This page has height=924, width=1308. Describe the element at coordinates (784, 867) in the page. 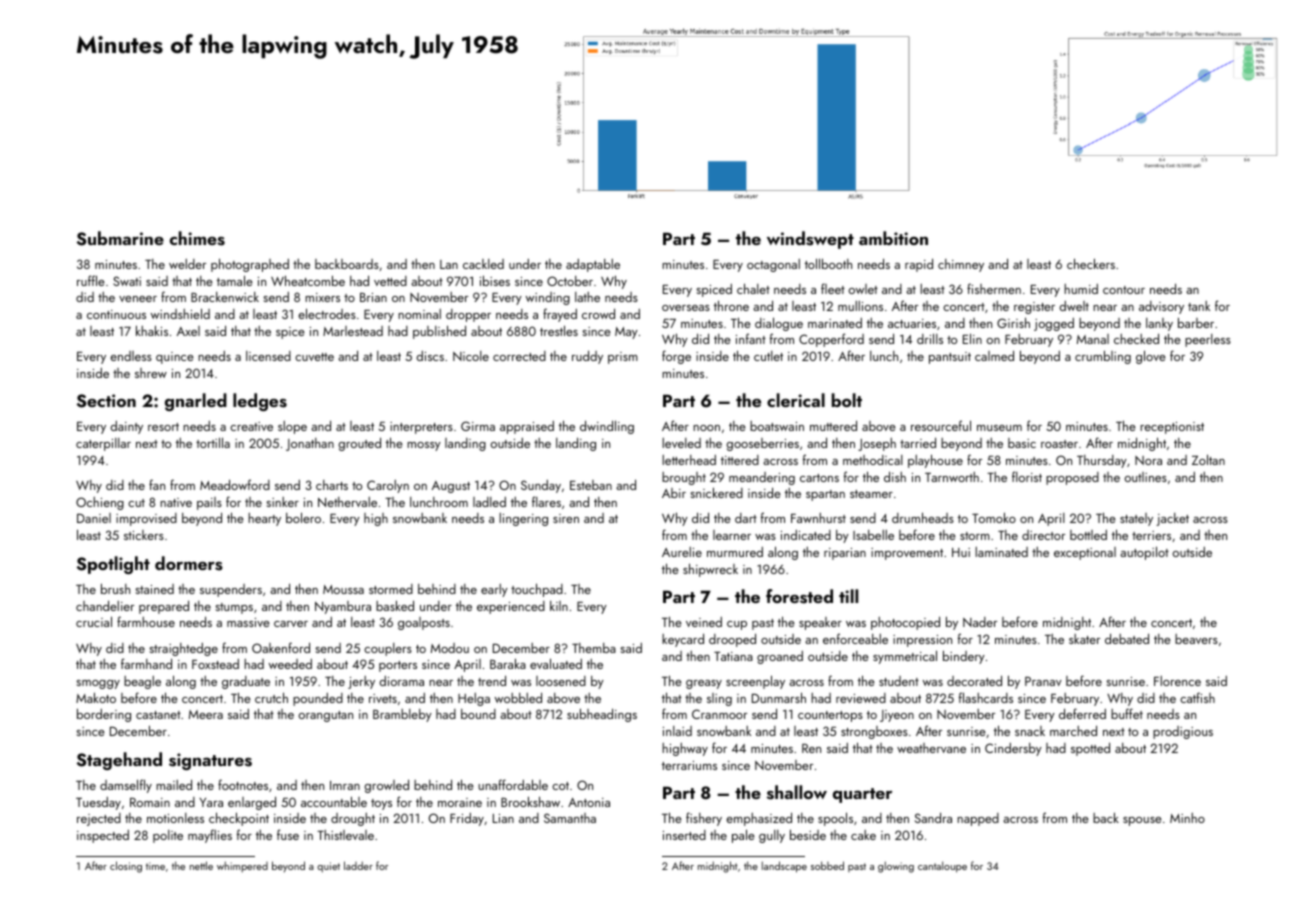

I see `landscape` at that location.
